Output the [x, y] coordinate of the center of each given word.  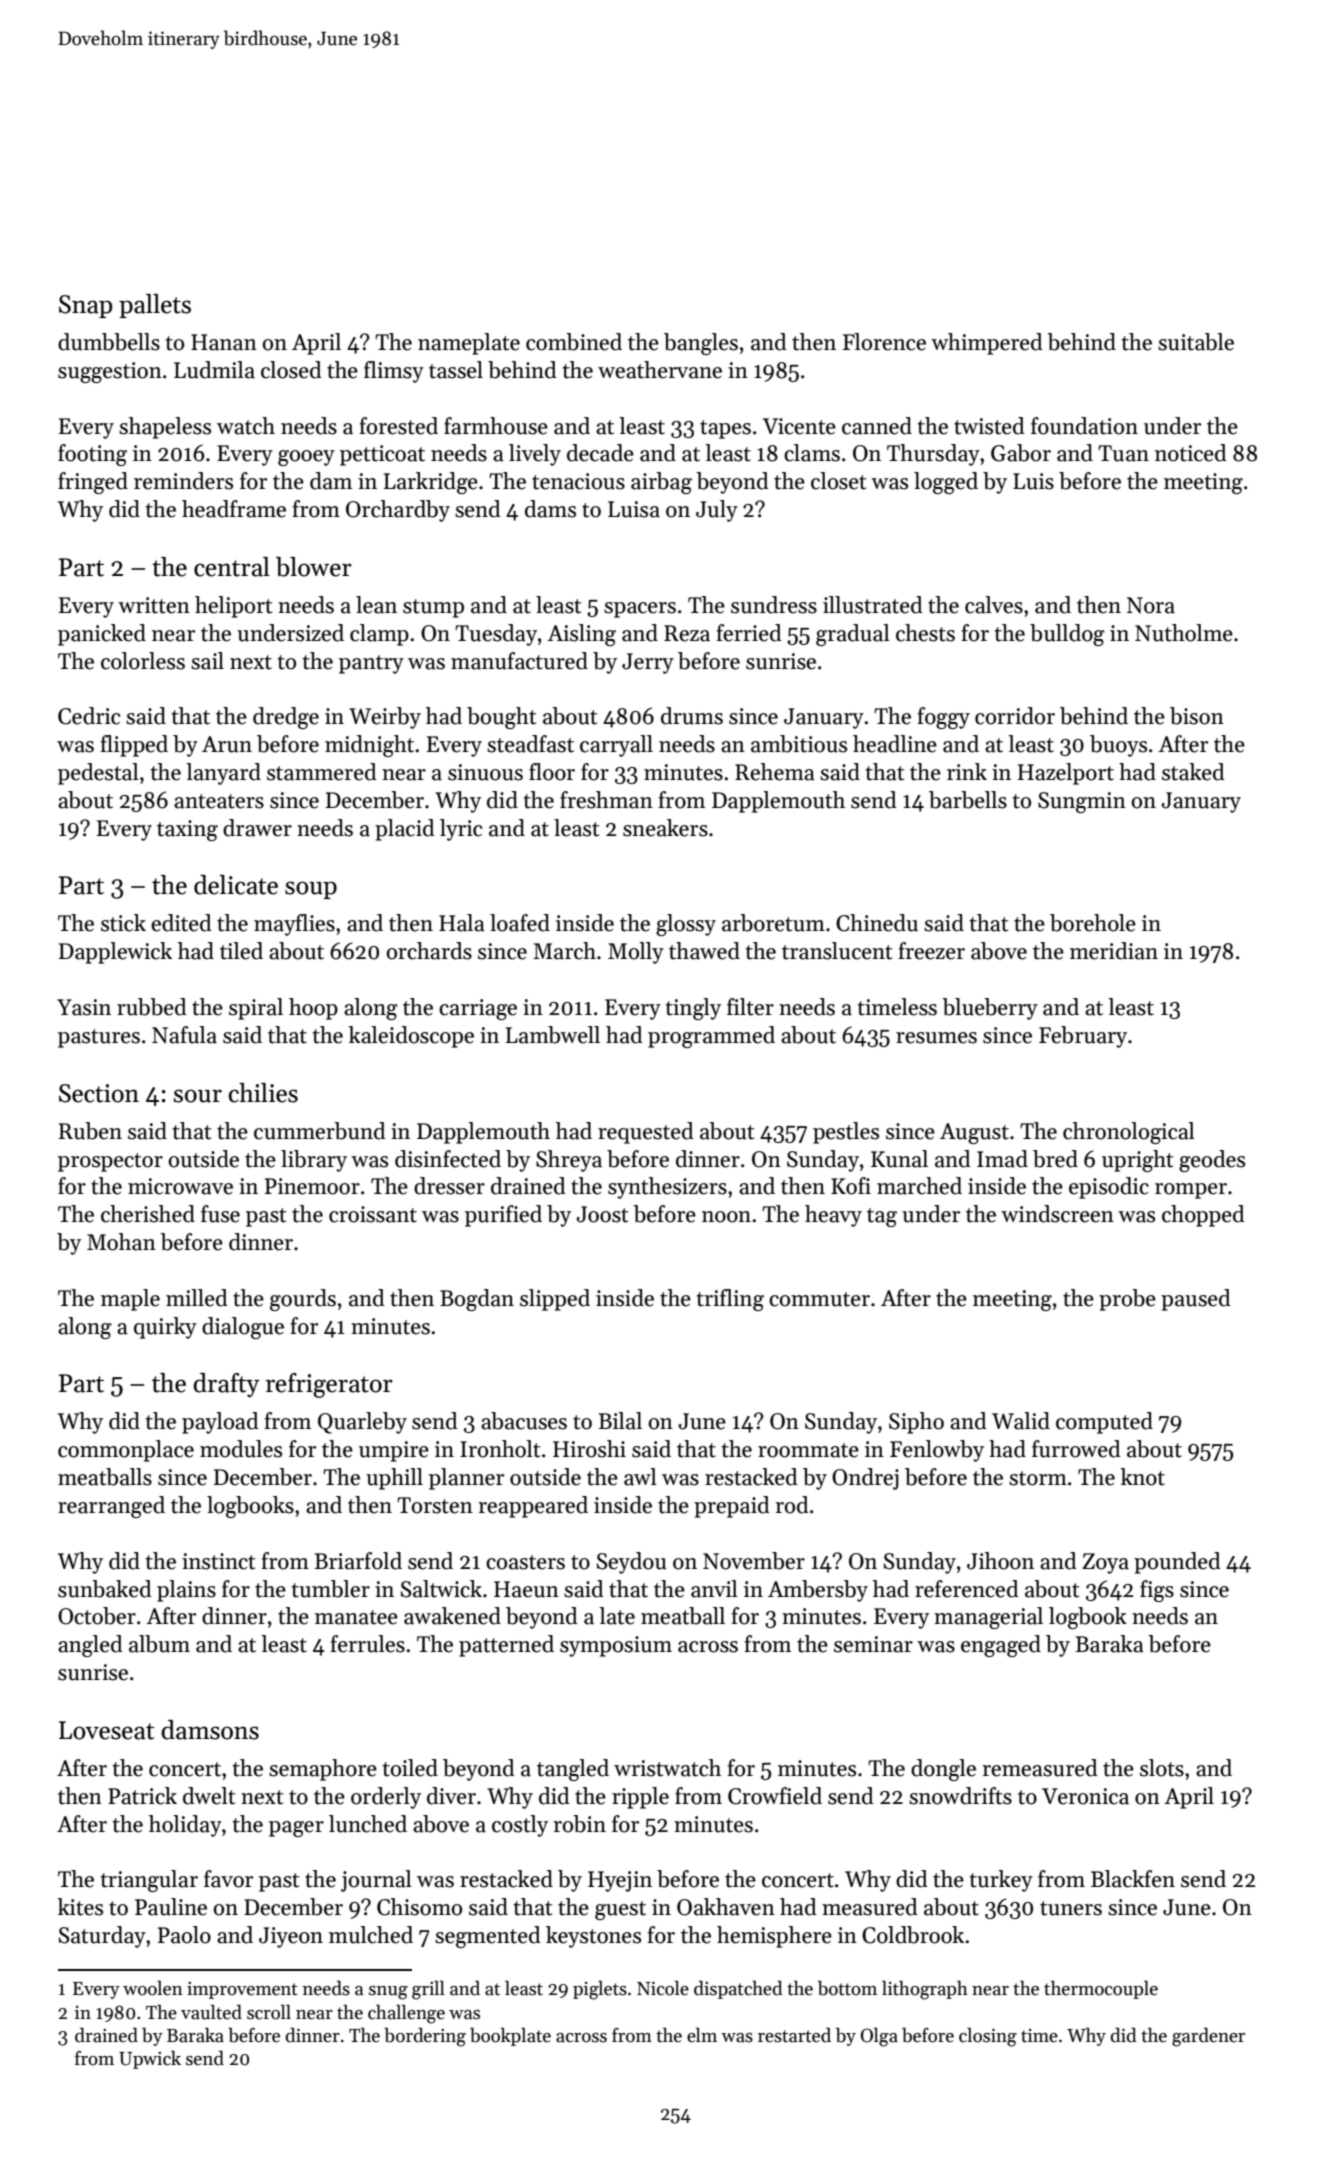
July [717, 511]
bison [1197, 716]
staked [1193, 772]
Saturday [102, 1937]
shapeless [165, 428]
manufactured [519, 661]
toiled [410, 1768]
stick [123, 923]
